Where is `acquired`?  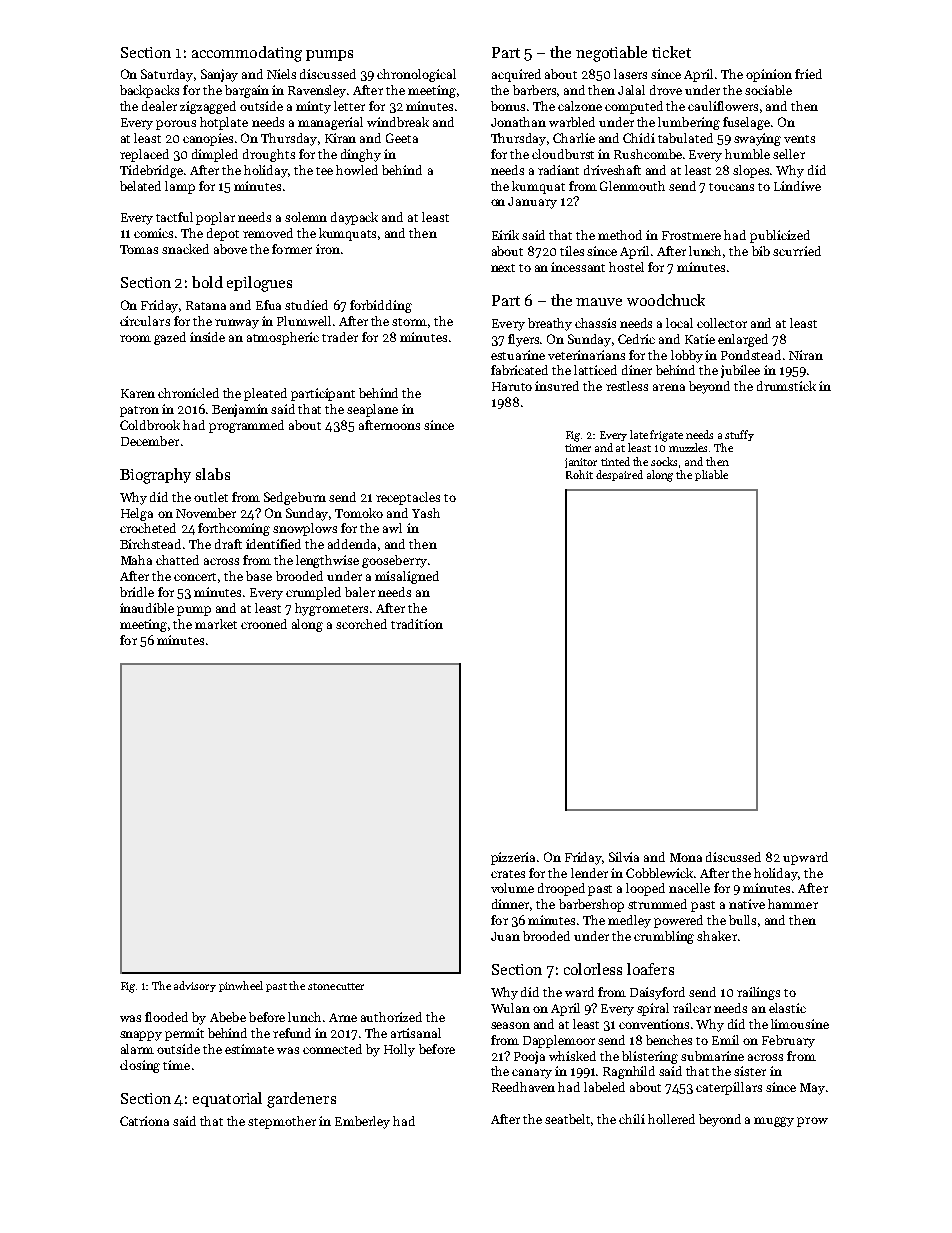
acquired is located at coordinates (516, 75).
